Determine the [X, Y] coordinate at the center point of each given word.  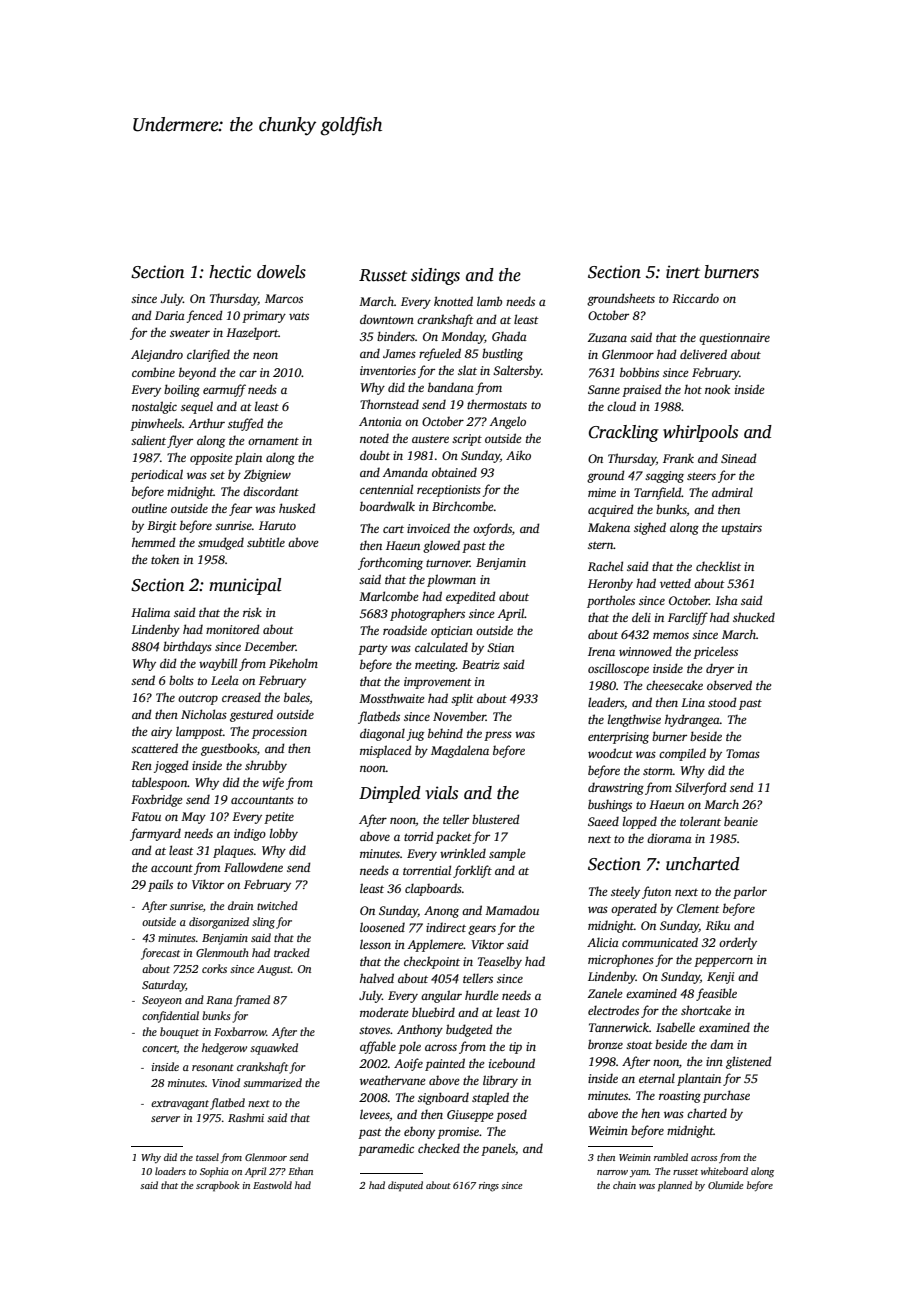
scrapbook [217, 1186]
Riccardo [695, 298]
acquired [611, 510]
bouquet [179, 1033]
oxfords [492, 529]
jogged [171, 766]
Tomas [743, 753]
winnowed [645, 651]
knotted [453, 301]
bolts [181, 680]
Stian [500, 647]
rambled [671, 1157]
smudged [221, 543]
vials [441, 793]
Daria [170, 315]
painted [445, 1064]
